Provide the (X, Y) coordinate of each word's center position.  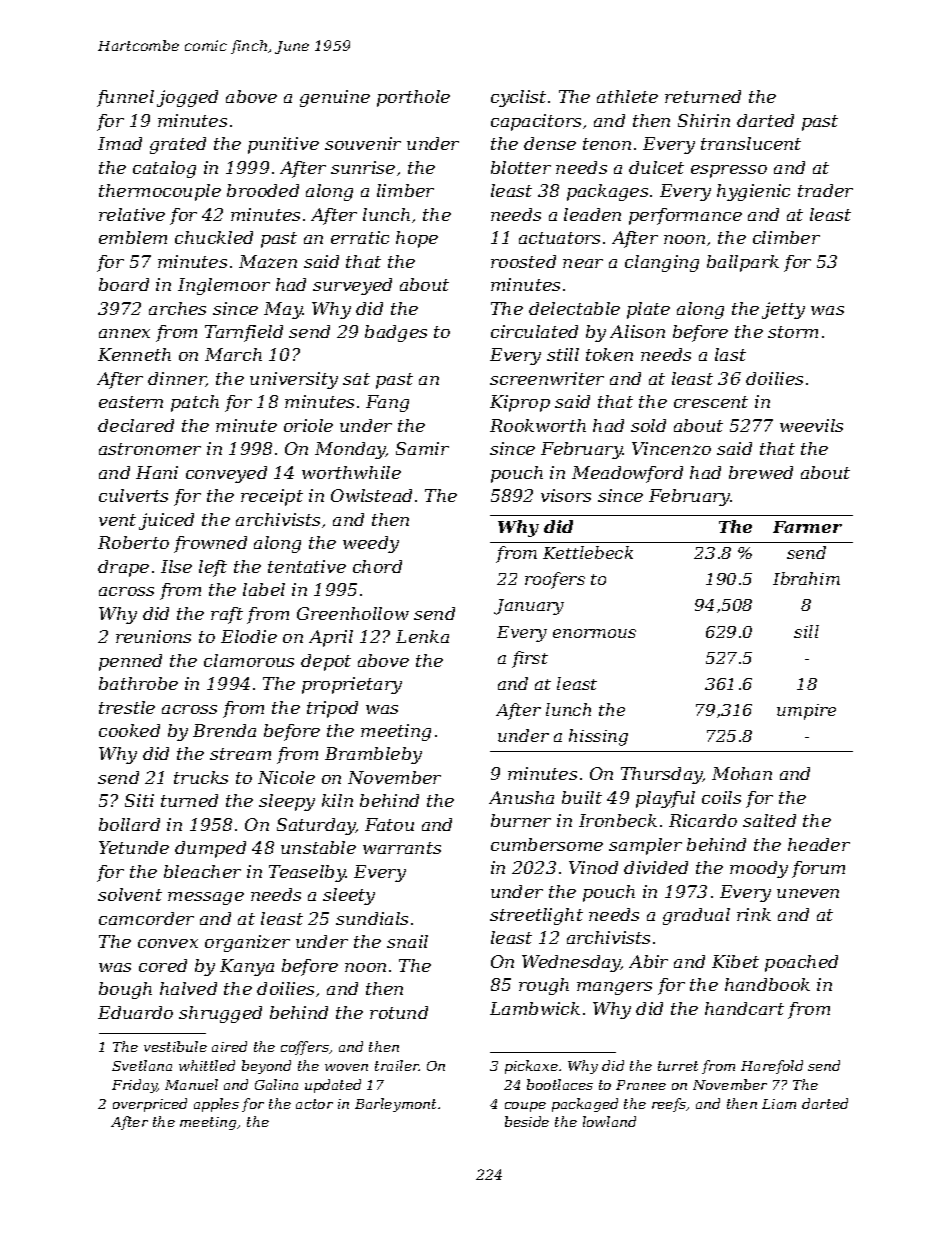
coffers (305, 1048)
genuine (335, 98)
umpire (806, 712)
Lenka (422, 636)
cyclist (518, 98)
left (213, 568)
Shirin (704, 120)
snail (407, 941)
